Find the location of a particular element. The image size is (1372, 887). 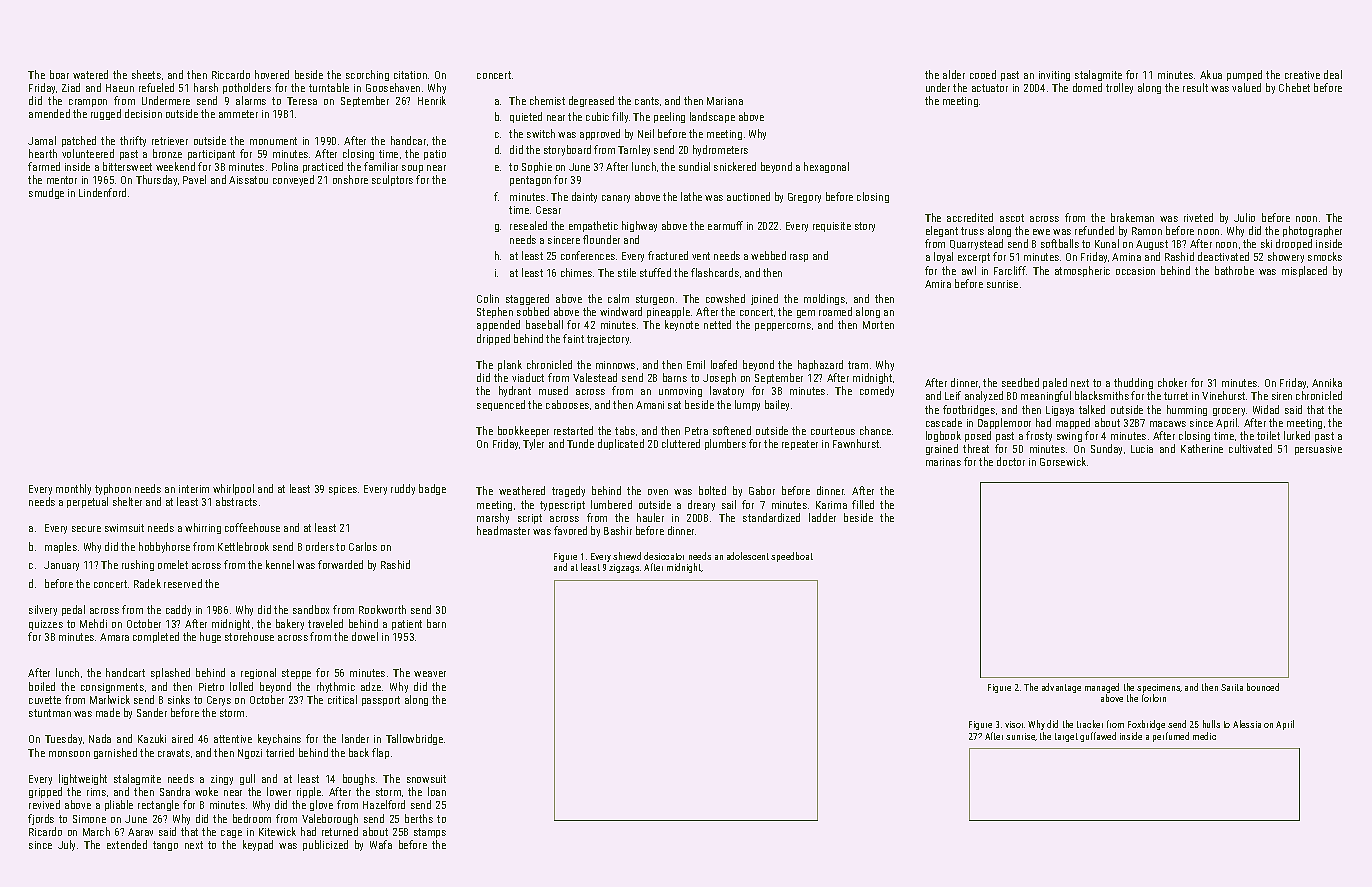

alder is located at coordinates (954, 74).
